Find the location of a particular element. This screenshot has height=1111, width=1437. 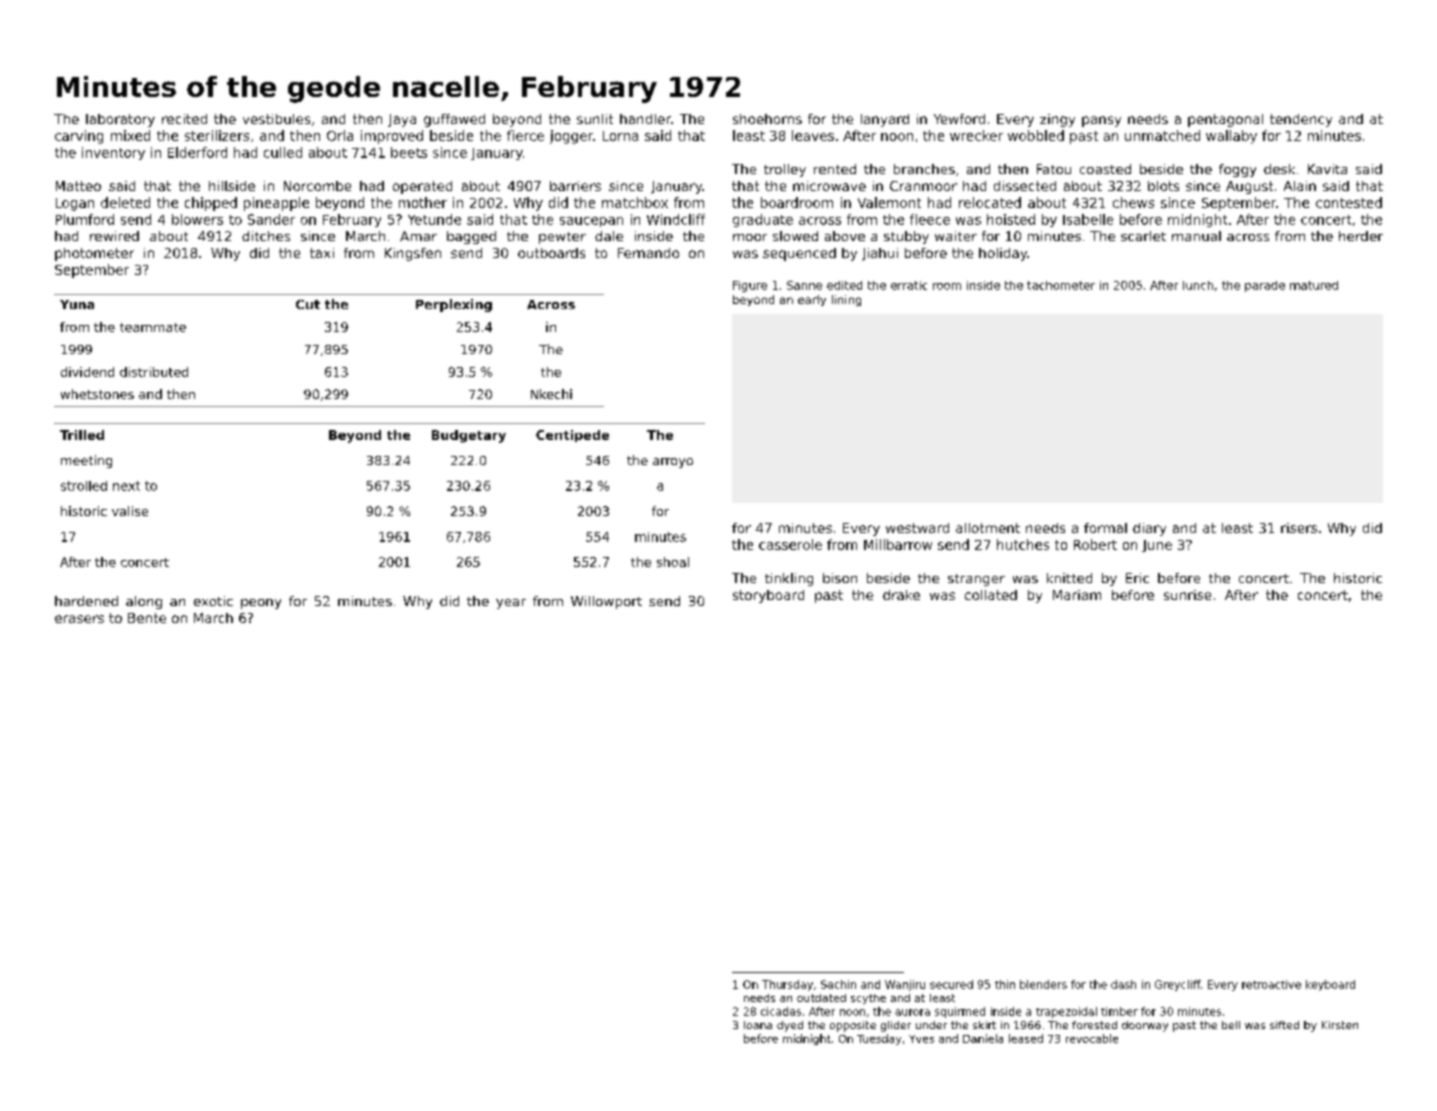

Ioana is located at coordinates (758, 1025).
